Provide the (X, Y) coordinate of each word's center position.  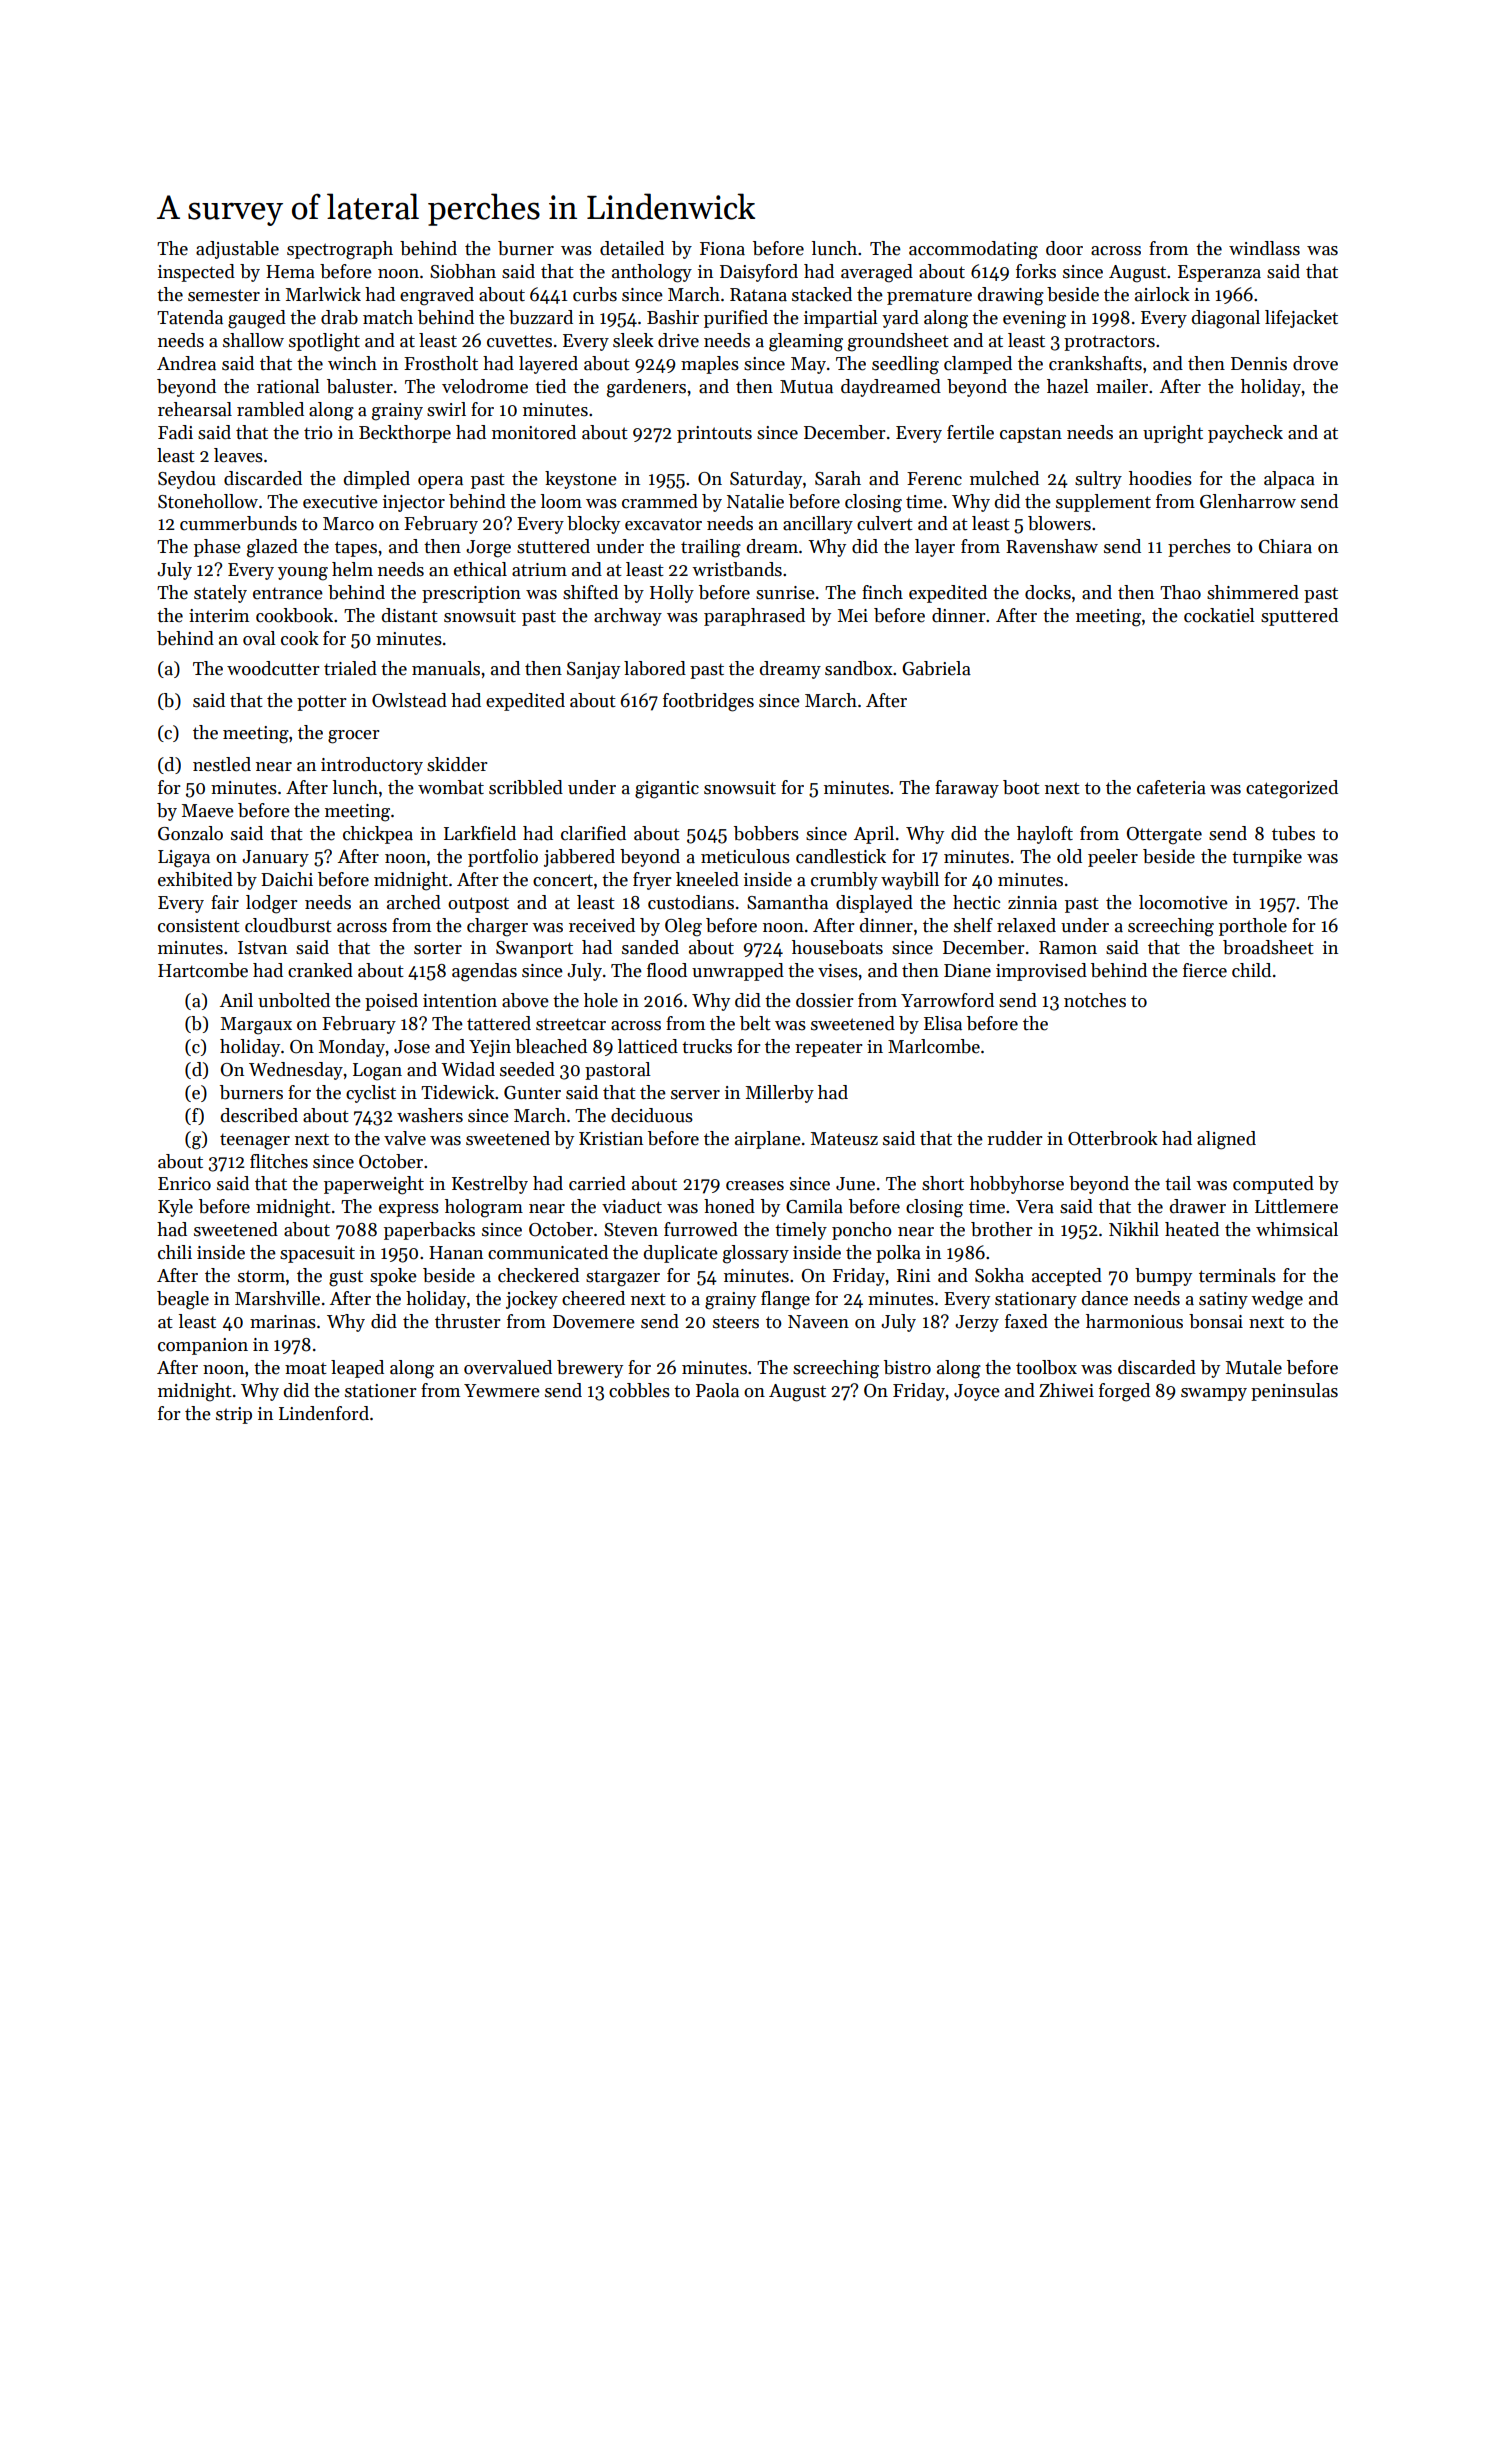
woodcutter (273, 668)
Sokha (999, 1275)
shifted (590, 592)
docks (1048, 592)
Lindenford (324, 1413)
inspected (196, 273)
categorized (1292, 789)
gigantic (667, 790)
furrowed (701, 1229)
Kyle (175, 1208)
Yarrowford (947, 1000)
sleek (633, 340)
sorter (438, 948)
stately (220, 594)
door (1064, 248)
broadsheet (1268, 947)
